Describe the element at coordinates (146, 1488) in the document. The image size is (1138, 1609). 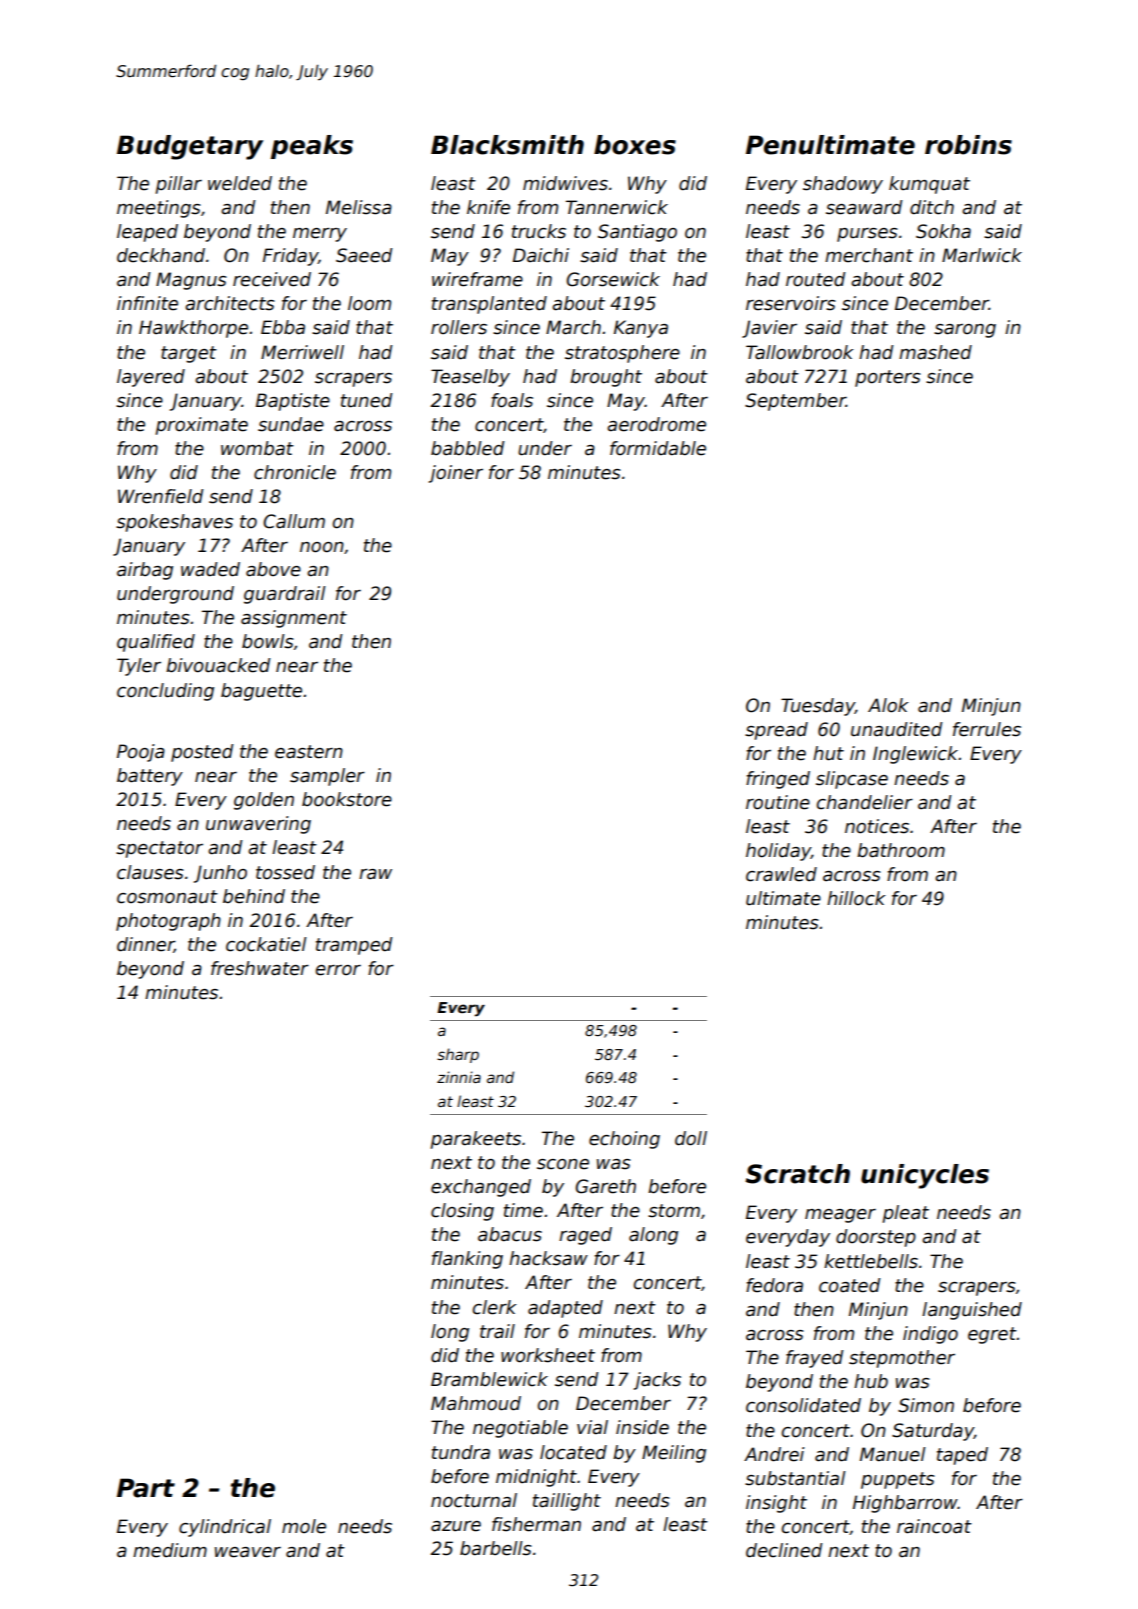
I see `Part` at that location.
